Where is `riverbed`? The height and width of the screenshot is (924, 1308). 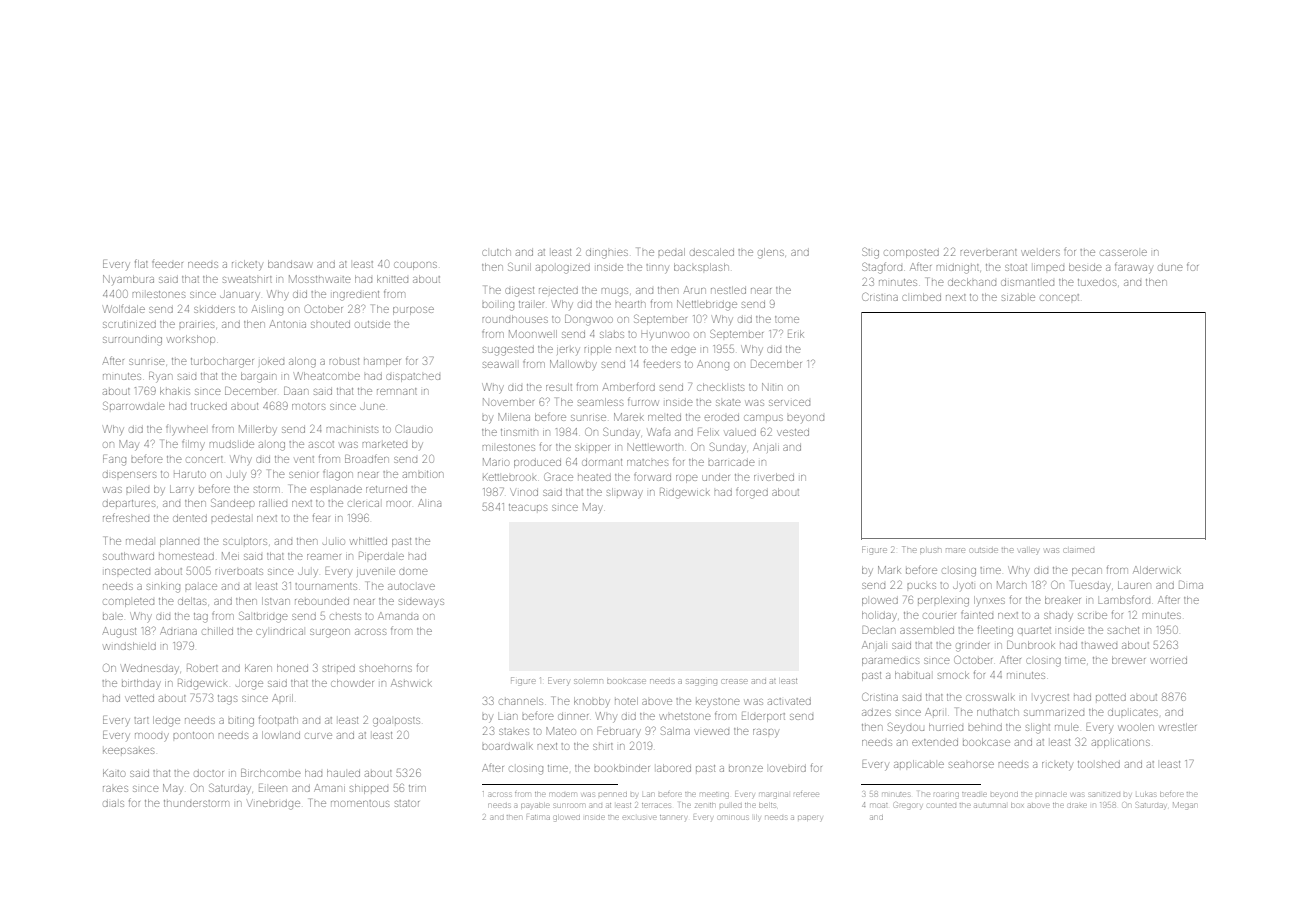
riverbed is located at coordinates (774, 477).
